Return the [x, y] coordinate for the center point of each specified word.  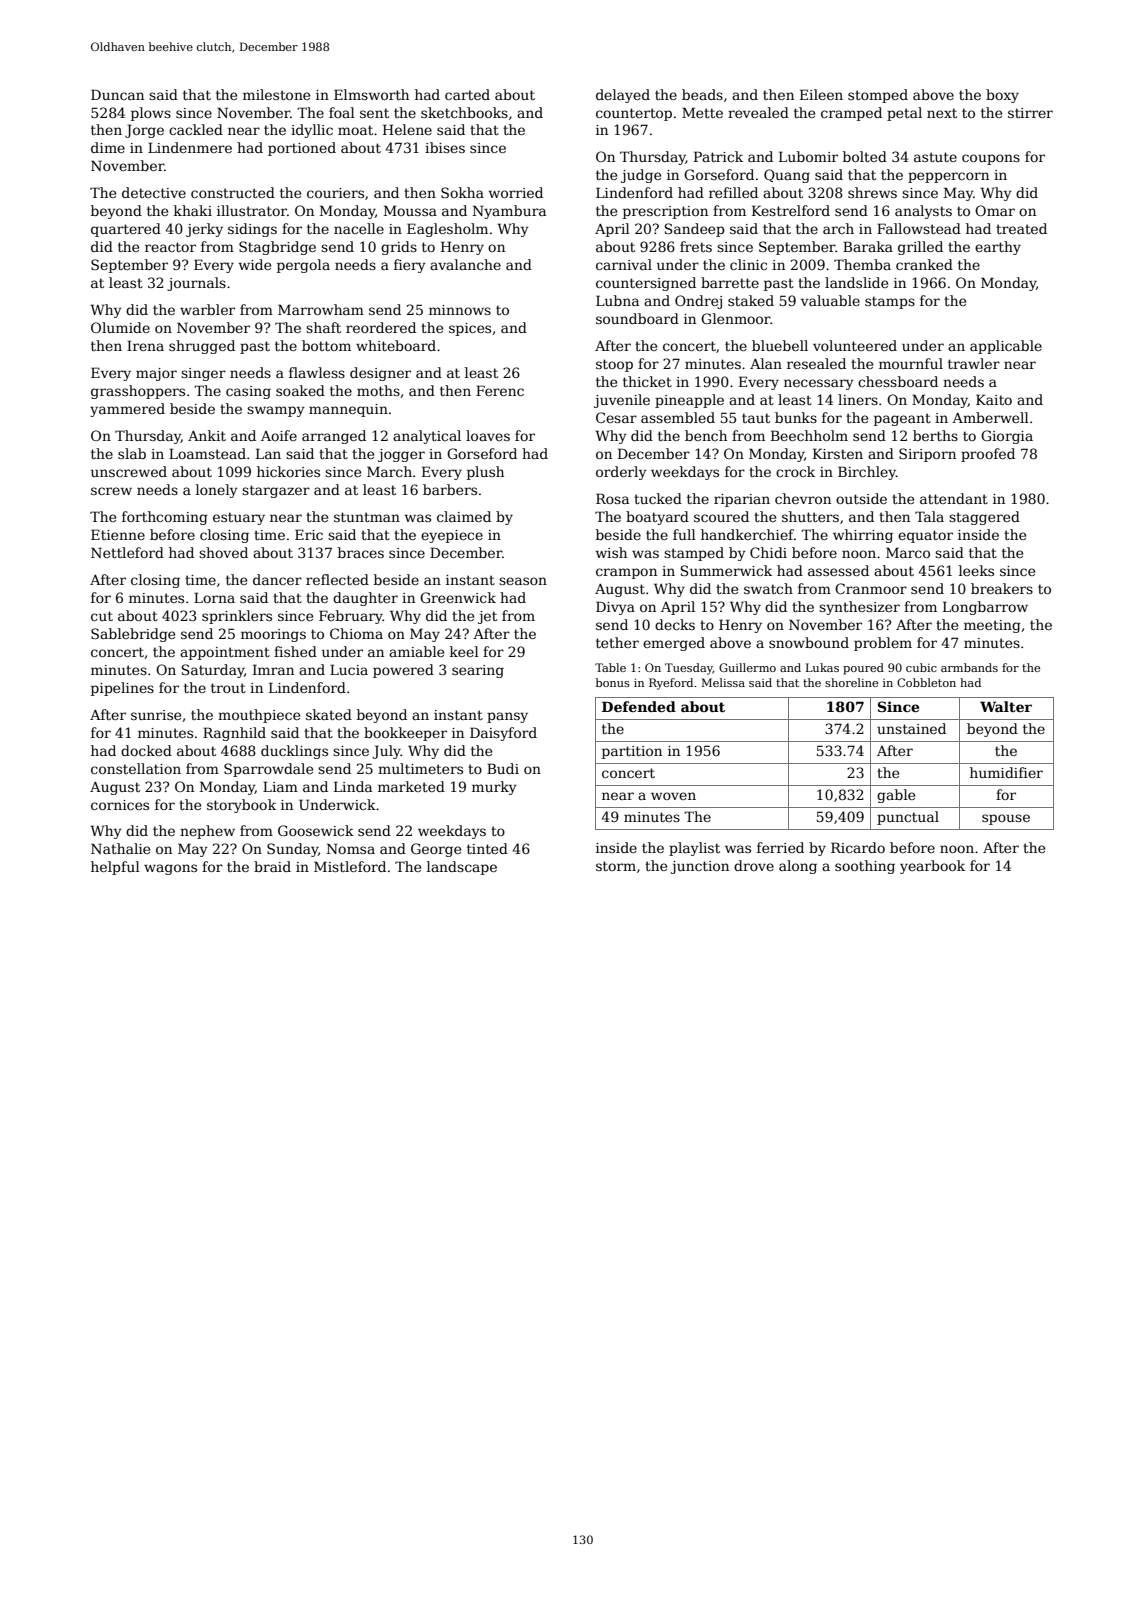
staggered [984, 518]
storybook [241, 806]
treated [1021, 228]
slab [132, 453]
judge [641, 176]
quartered [126, 230]
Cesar [616, 417]
